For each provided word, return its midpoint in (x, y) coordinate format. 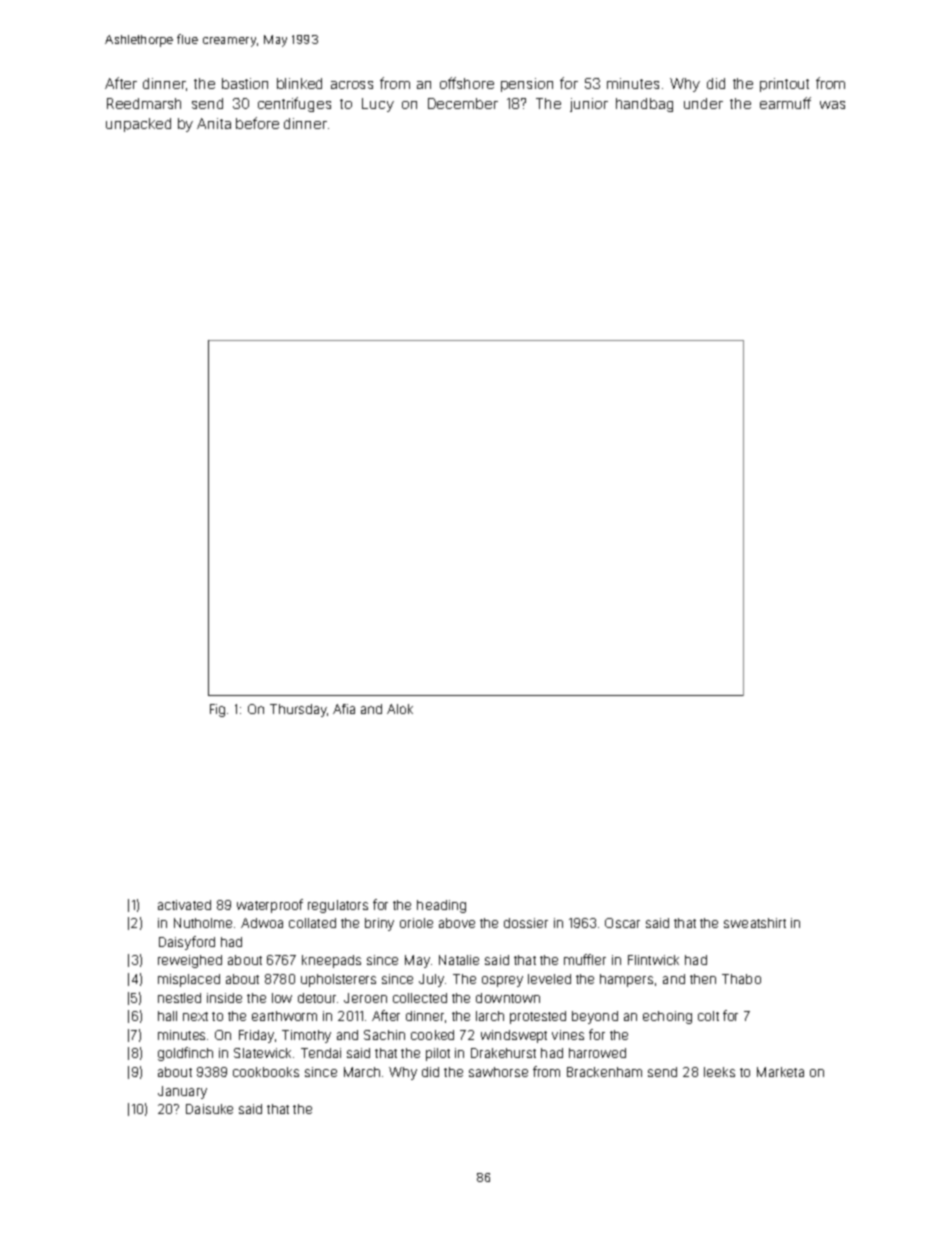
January (182, 1092)
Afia (344, 709)
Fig (217, 710)
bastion (245, 83)
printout (784, 85)
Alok (400, 709)
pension (527, 85)
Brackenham (604, 1072)
